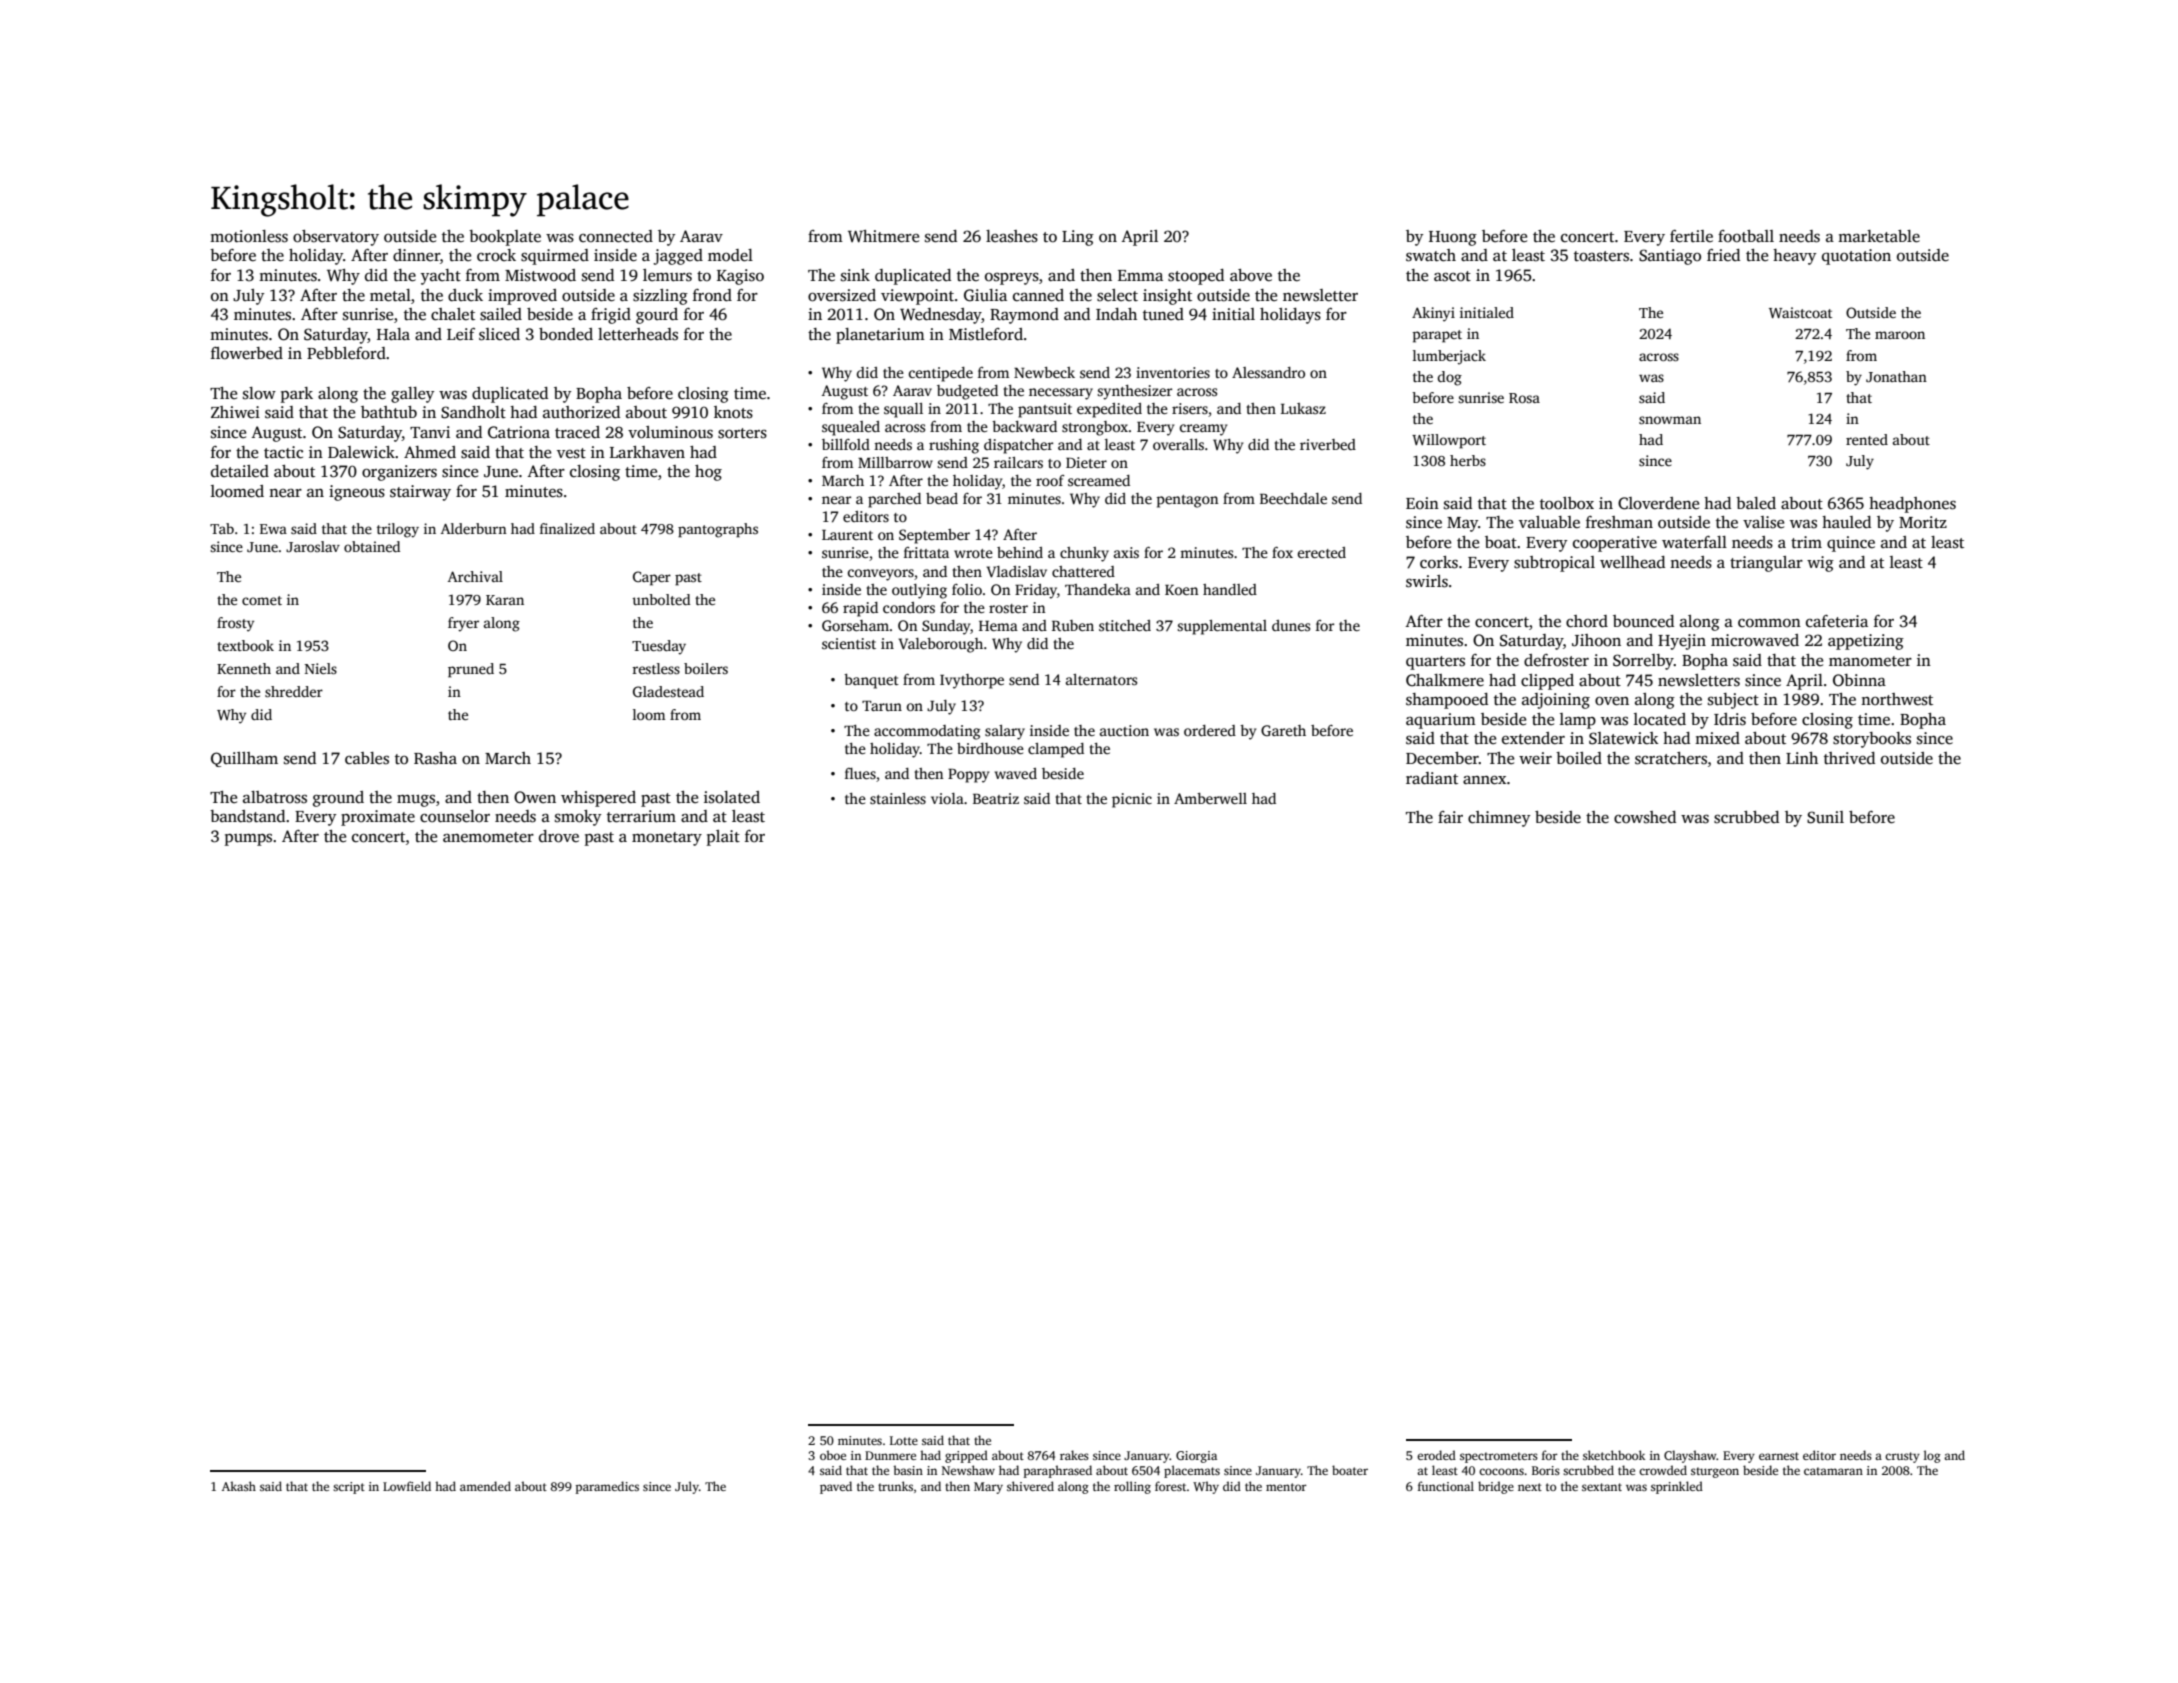  I want to click on anemometer, so click(488, 837).
